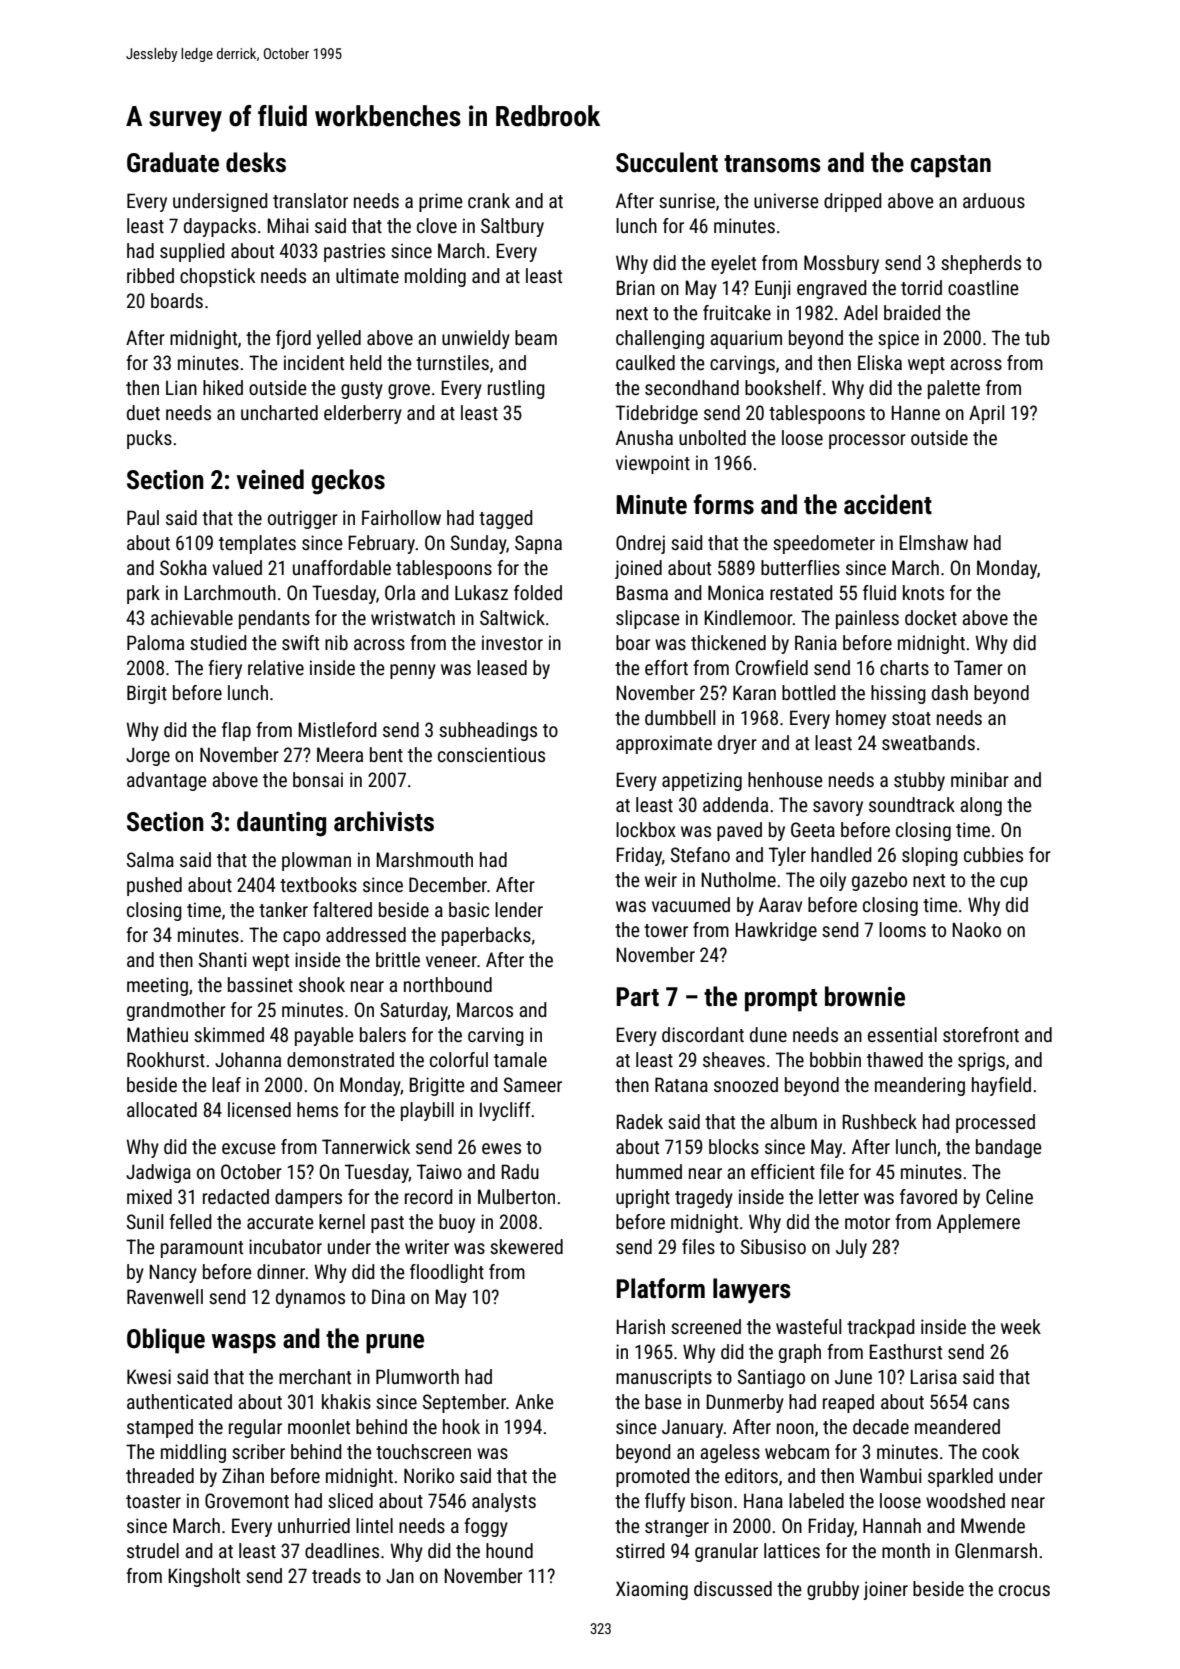  Describe the element at coordinates (314, 362) in the screenshot. I see `incident` at that location.
